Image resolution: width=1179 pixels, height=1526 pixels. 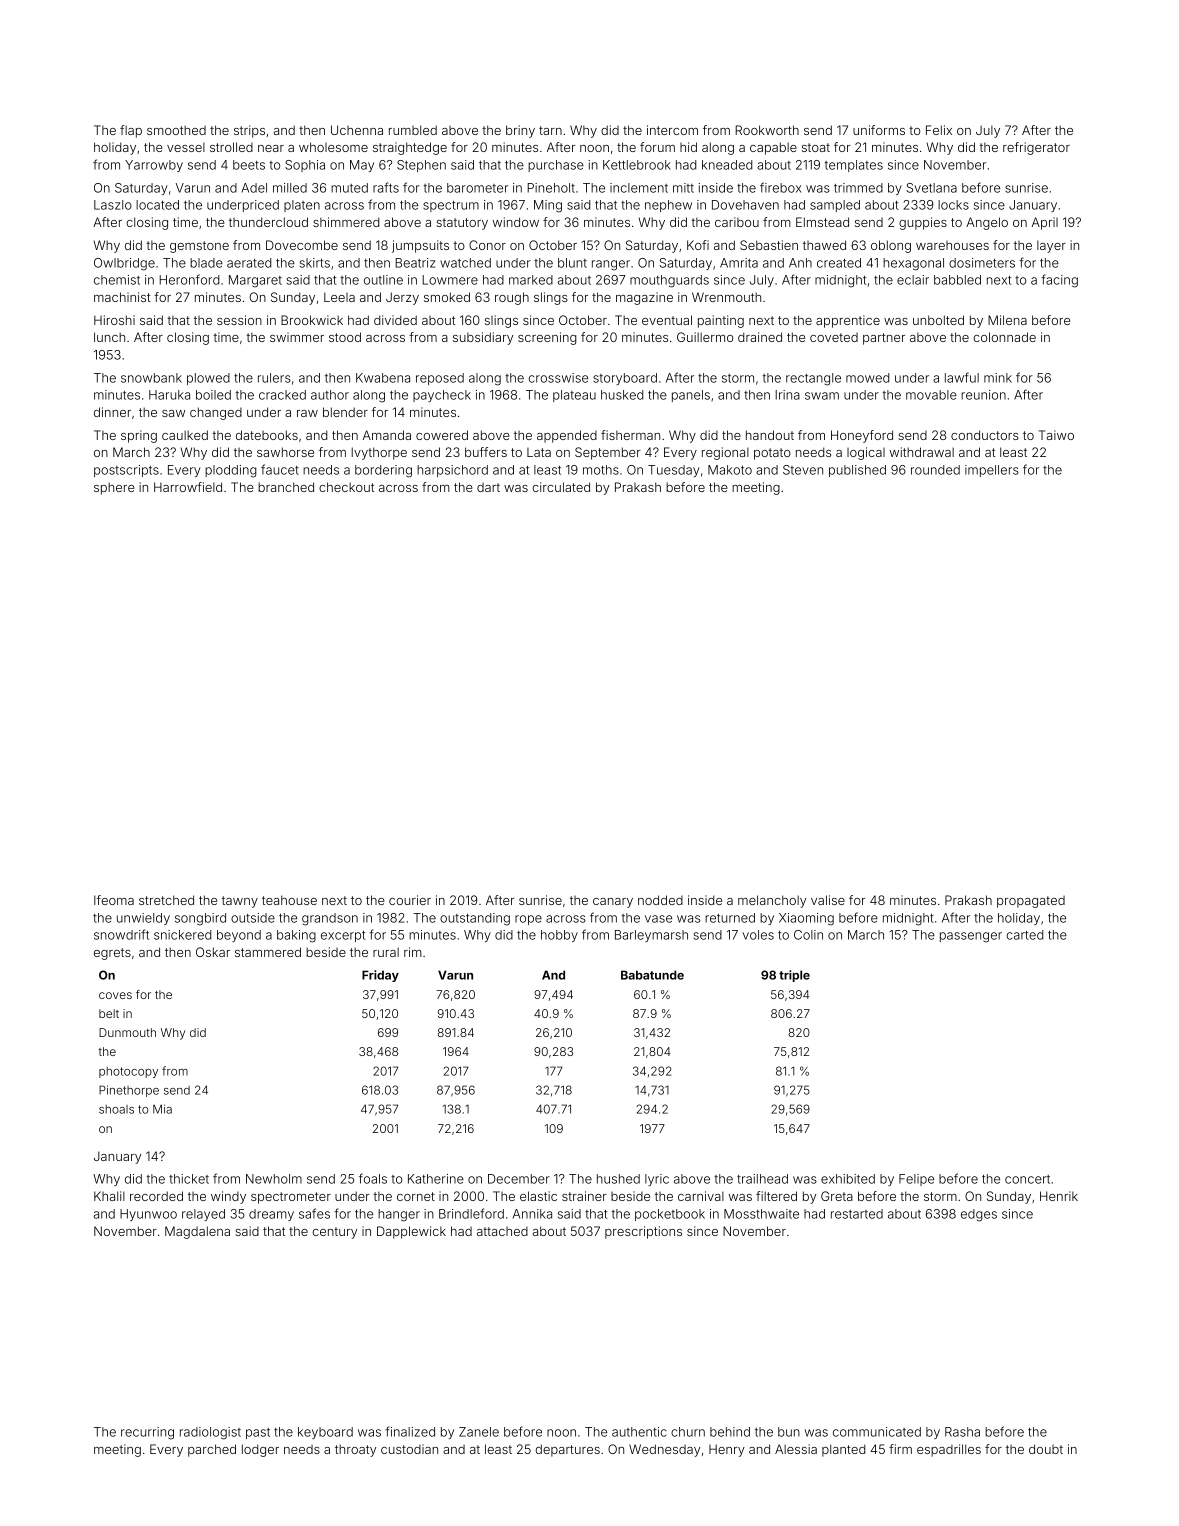 What do you see at coordinates (992, 471) in the page?
I see `impellers` at bounding box center [992, 471].
